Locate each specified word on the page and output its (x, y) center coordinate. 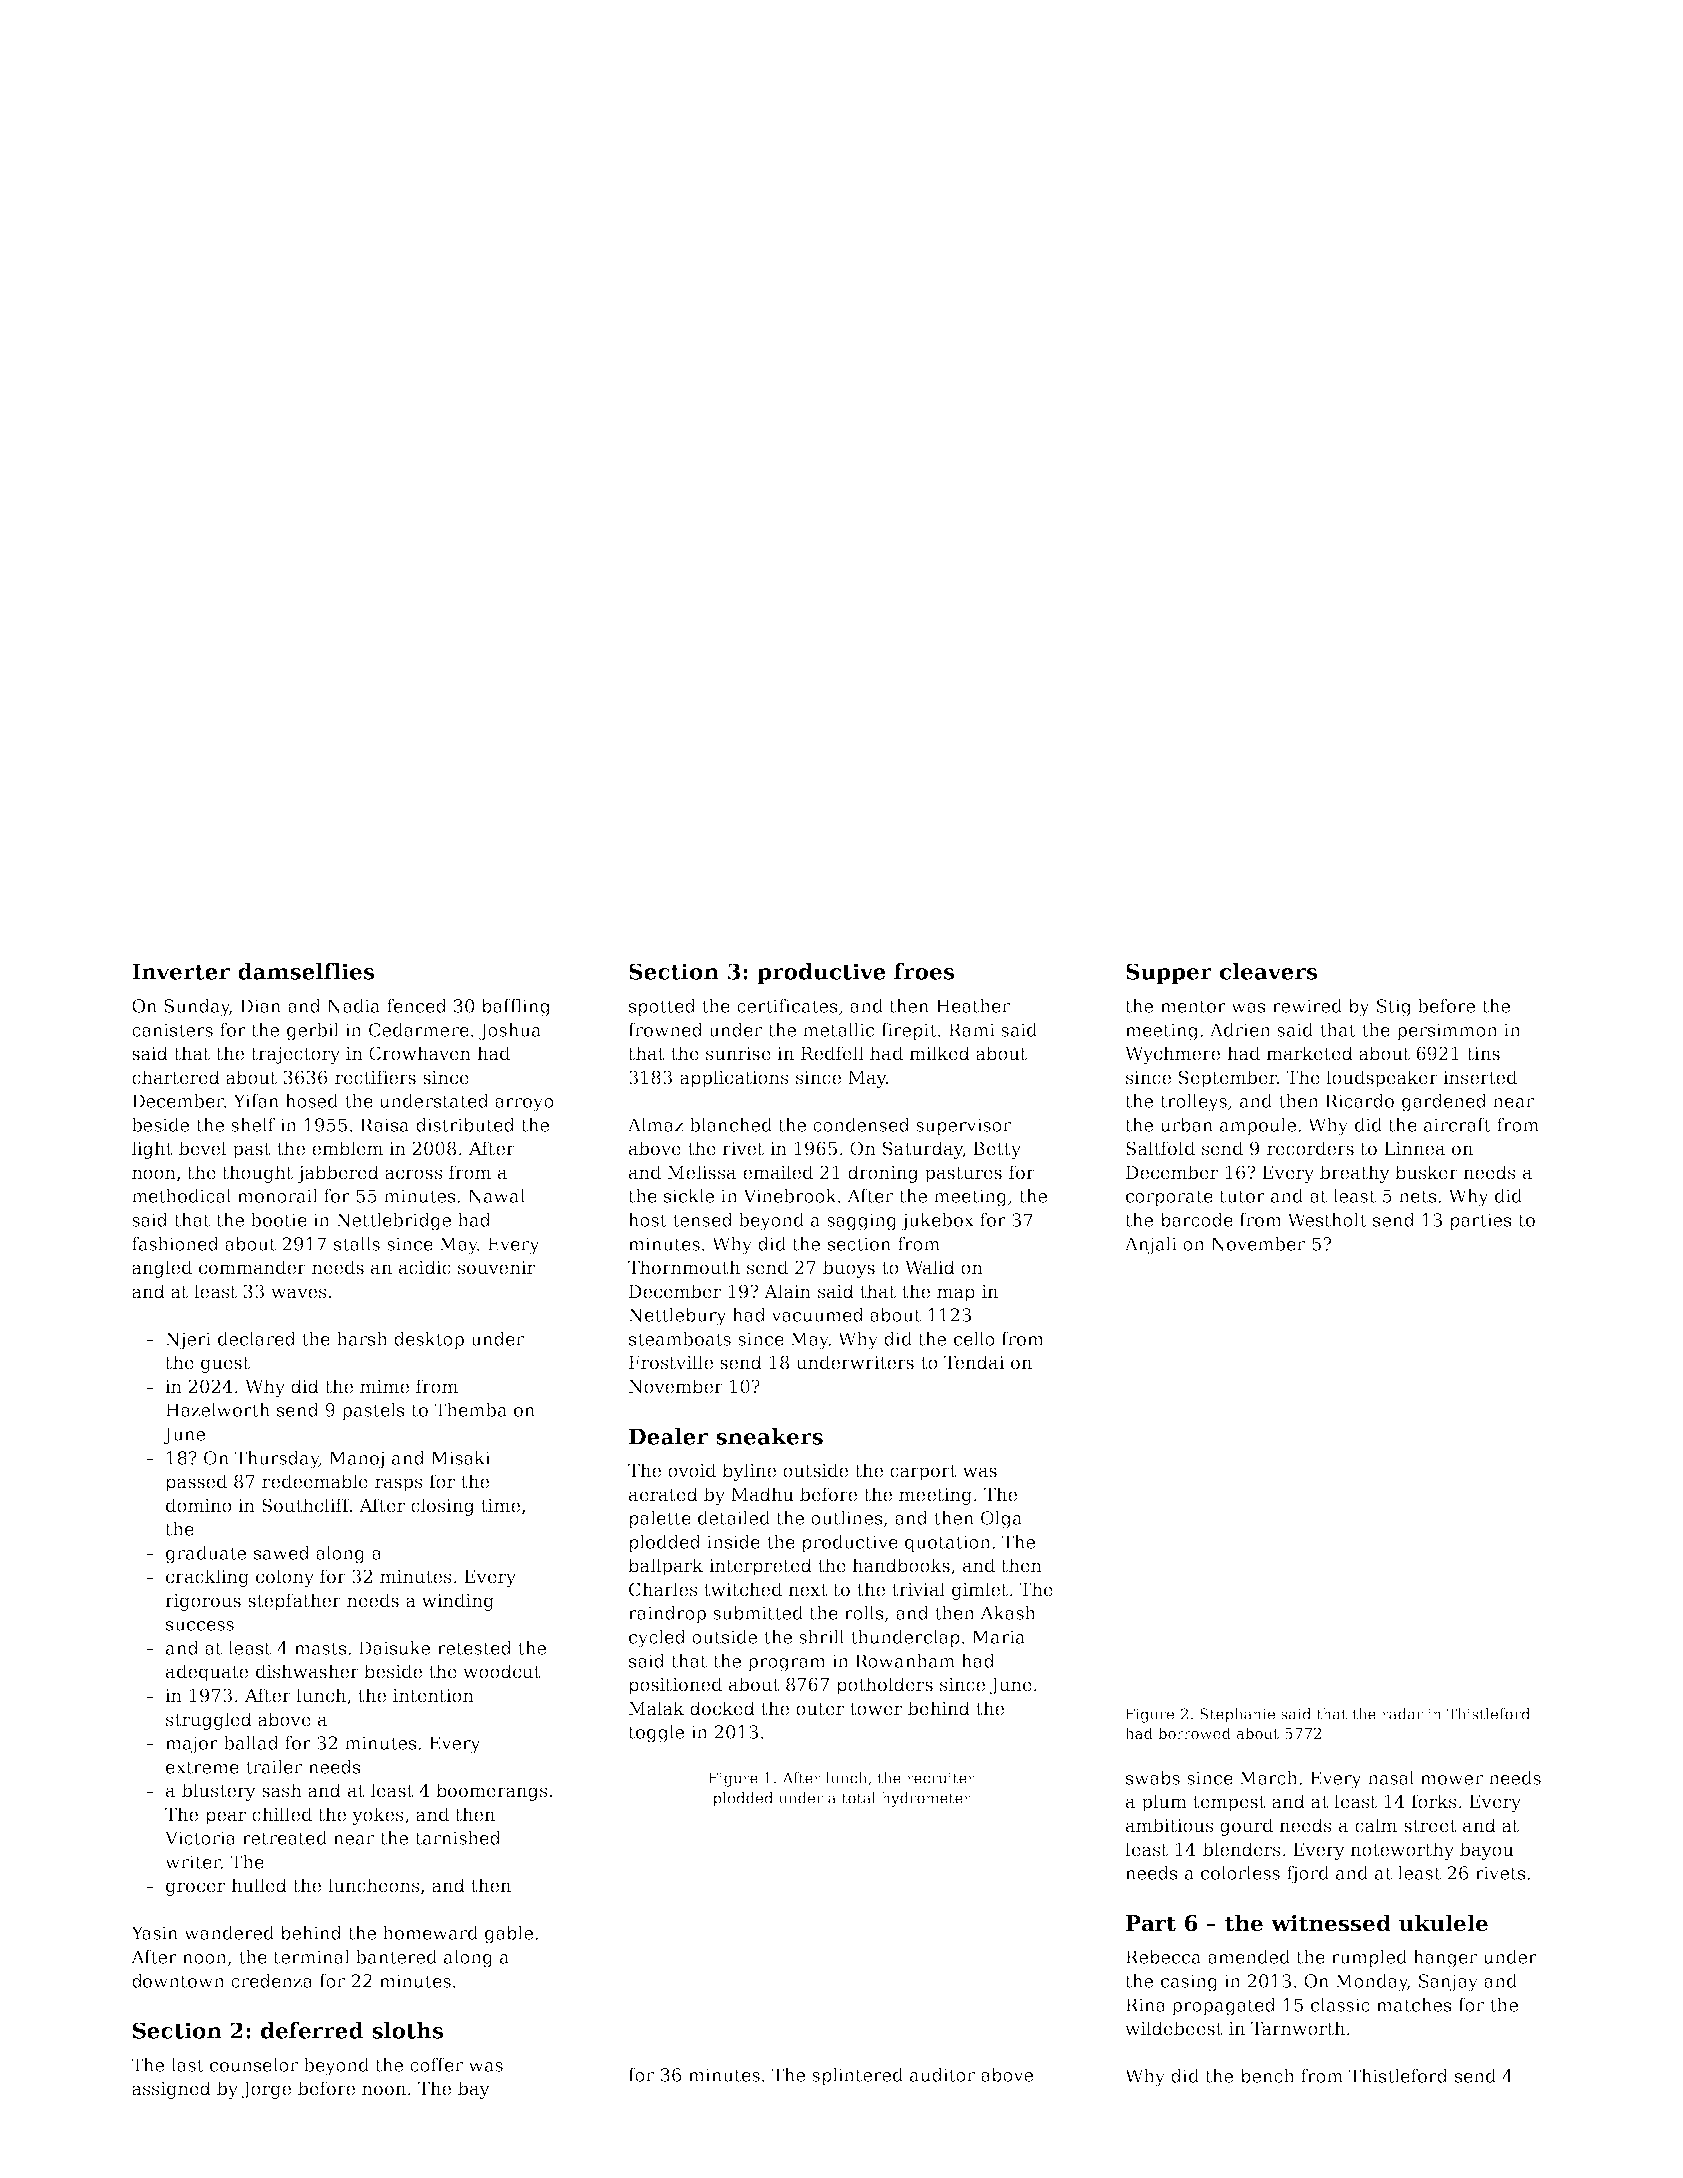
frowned (665, 1030)
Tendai (974, 1362)
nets (1418, 1196)
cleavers (1269, 971)
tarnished (458, 1838)
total (859, 1798)
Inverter (181, 971)
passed (196, 1483)
